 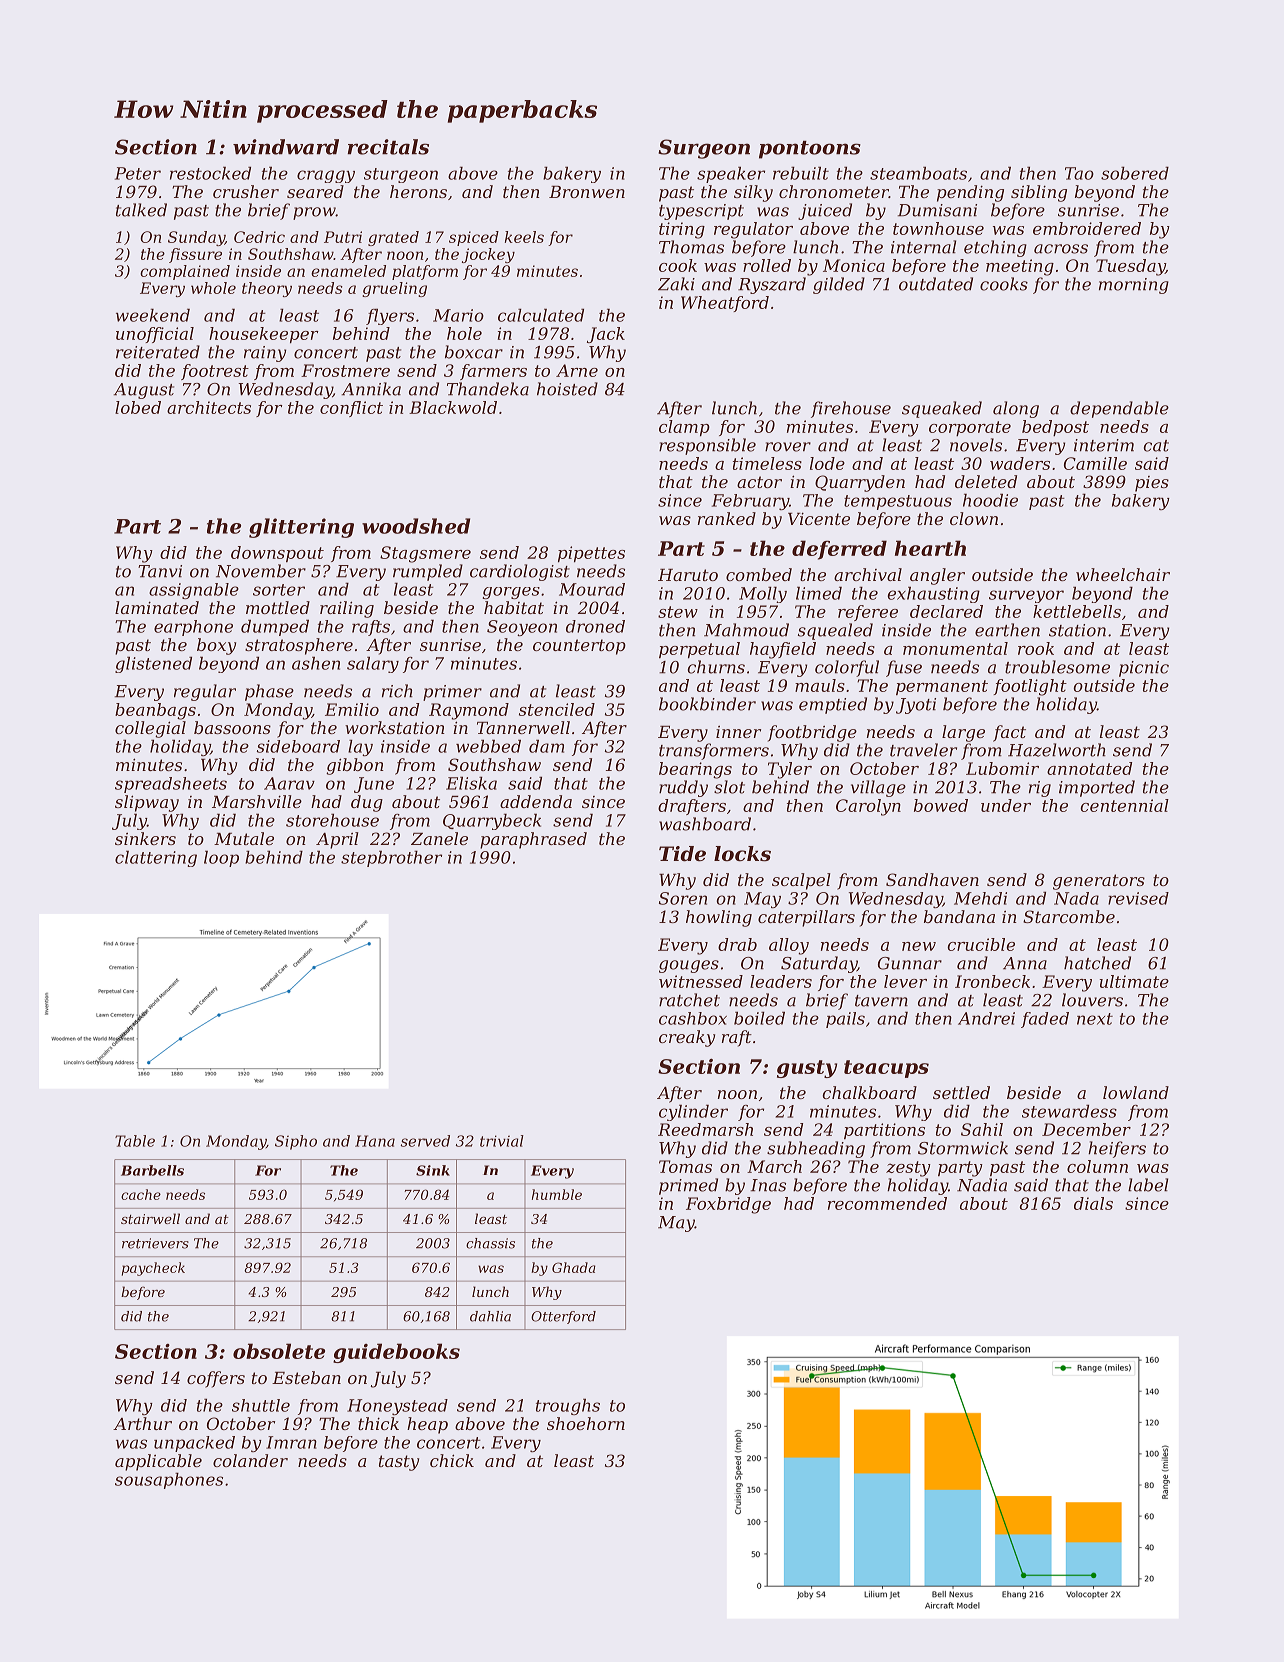 I want to click on Table, so click(x=135, y=1141).
